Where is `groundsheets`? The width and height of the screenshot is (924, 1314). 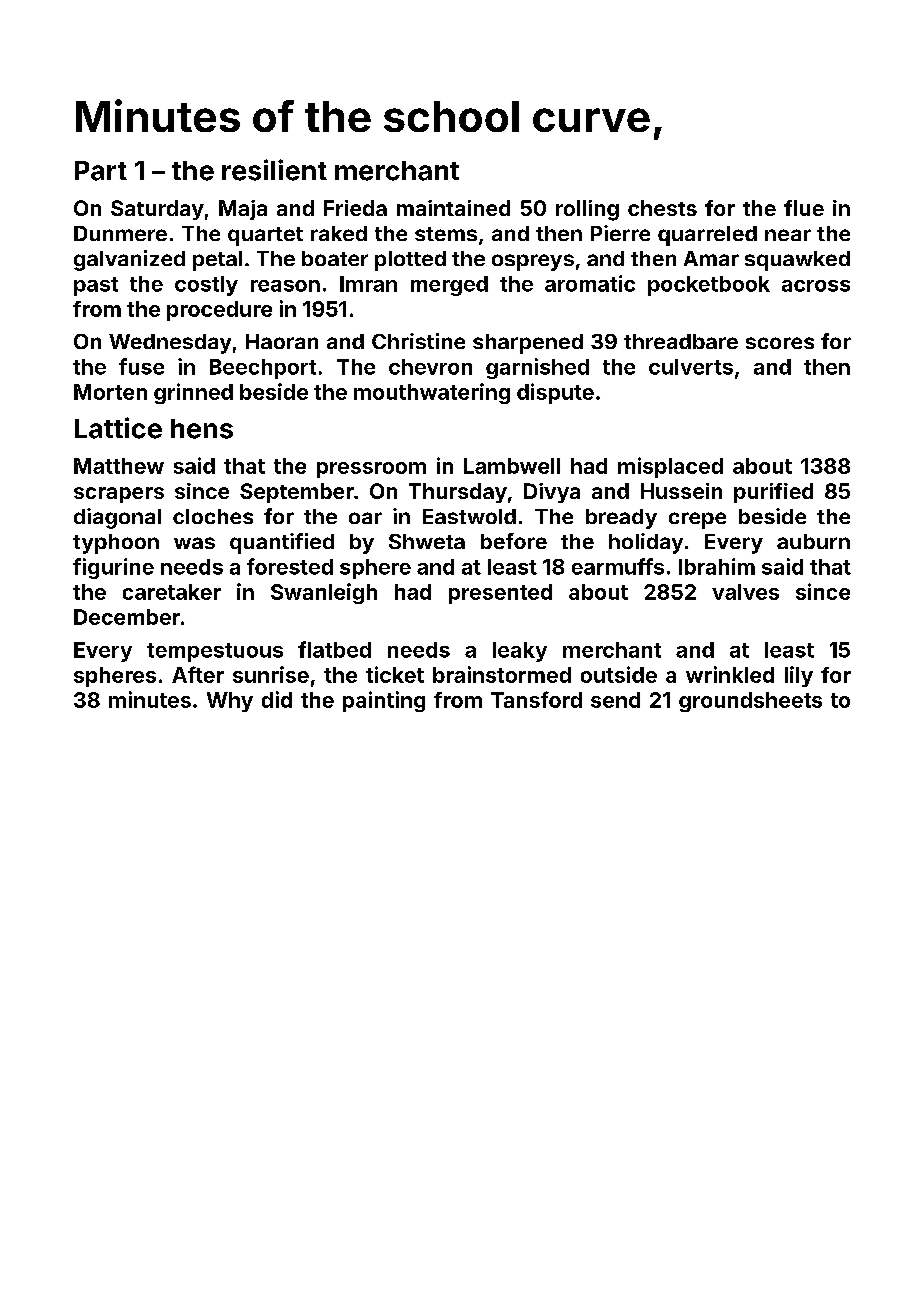
groundsheets is located at coordinates (750, 702).
